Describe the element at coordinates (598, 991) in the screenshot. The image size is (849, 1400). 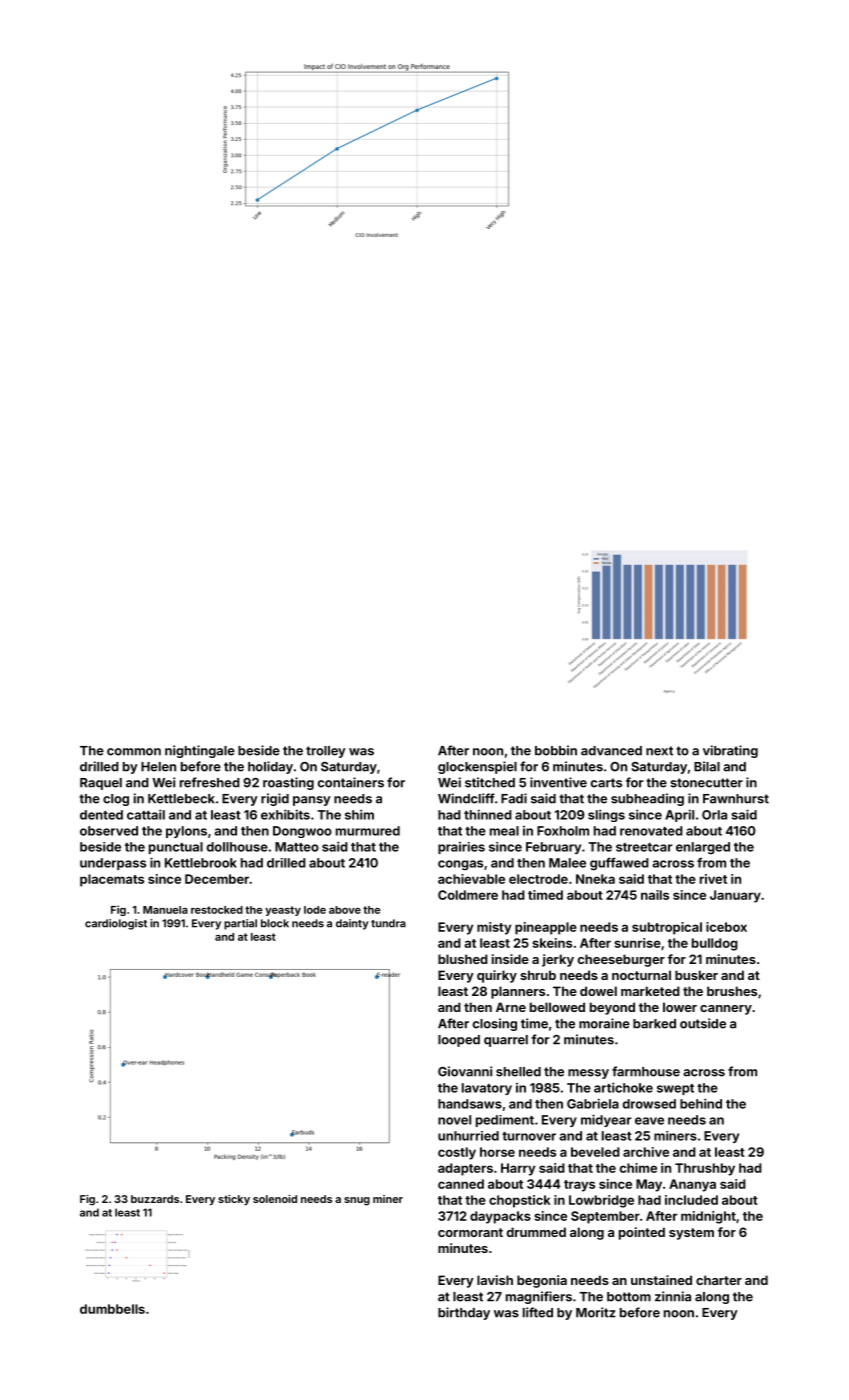
I see `dowel` at that location.
